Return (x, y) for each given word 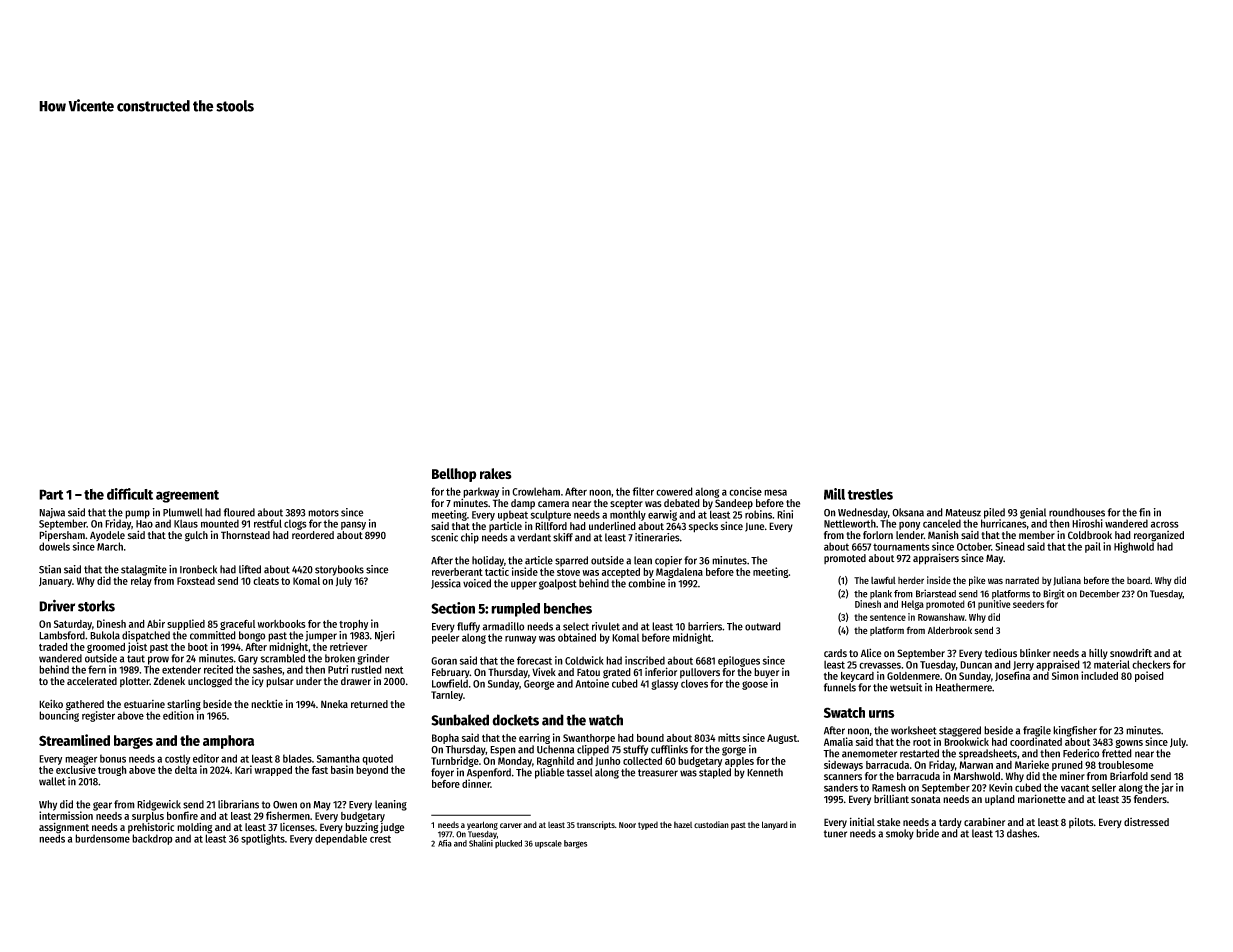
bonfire (182, 815)
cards (835, 653)
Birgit (1054, 594)
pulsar (280, 682)
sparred (571, 561)
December (1100, 594)
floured (239, 512)
